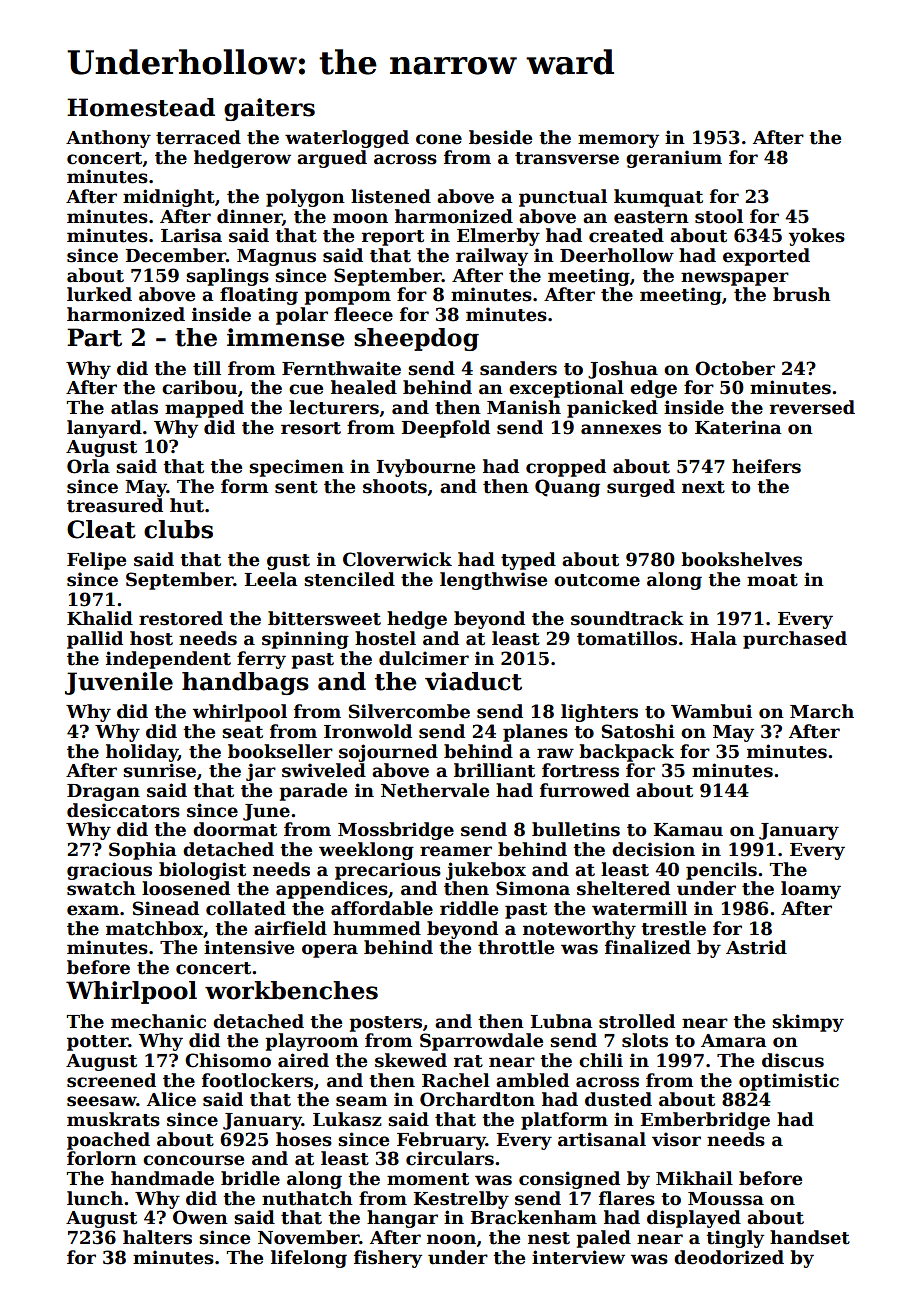  I want to click on saplings, so click(227, 277).
